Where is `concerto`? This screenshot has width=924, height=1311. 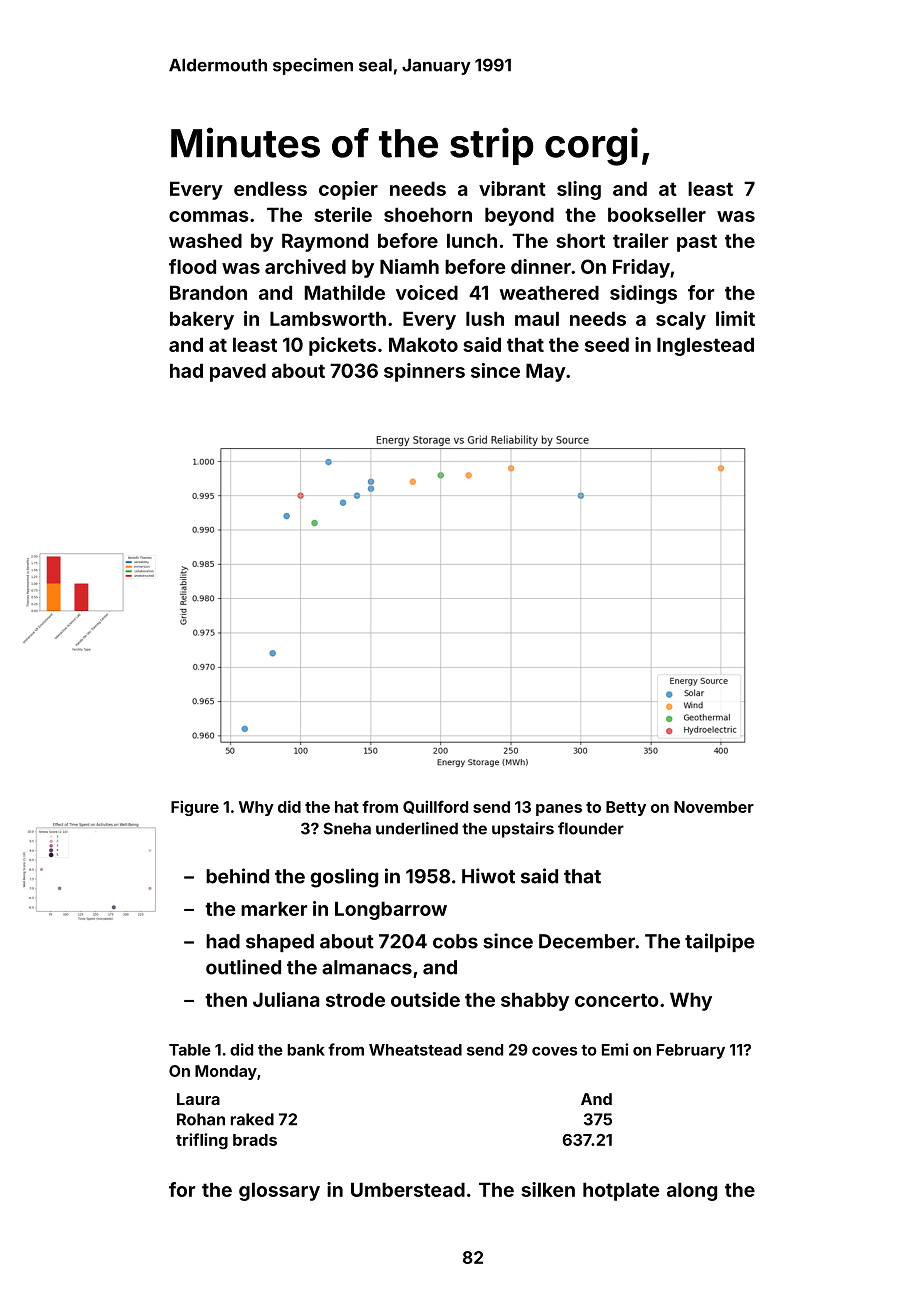 concerto is located at coordinates (617, 1000).
